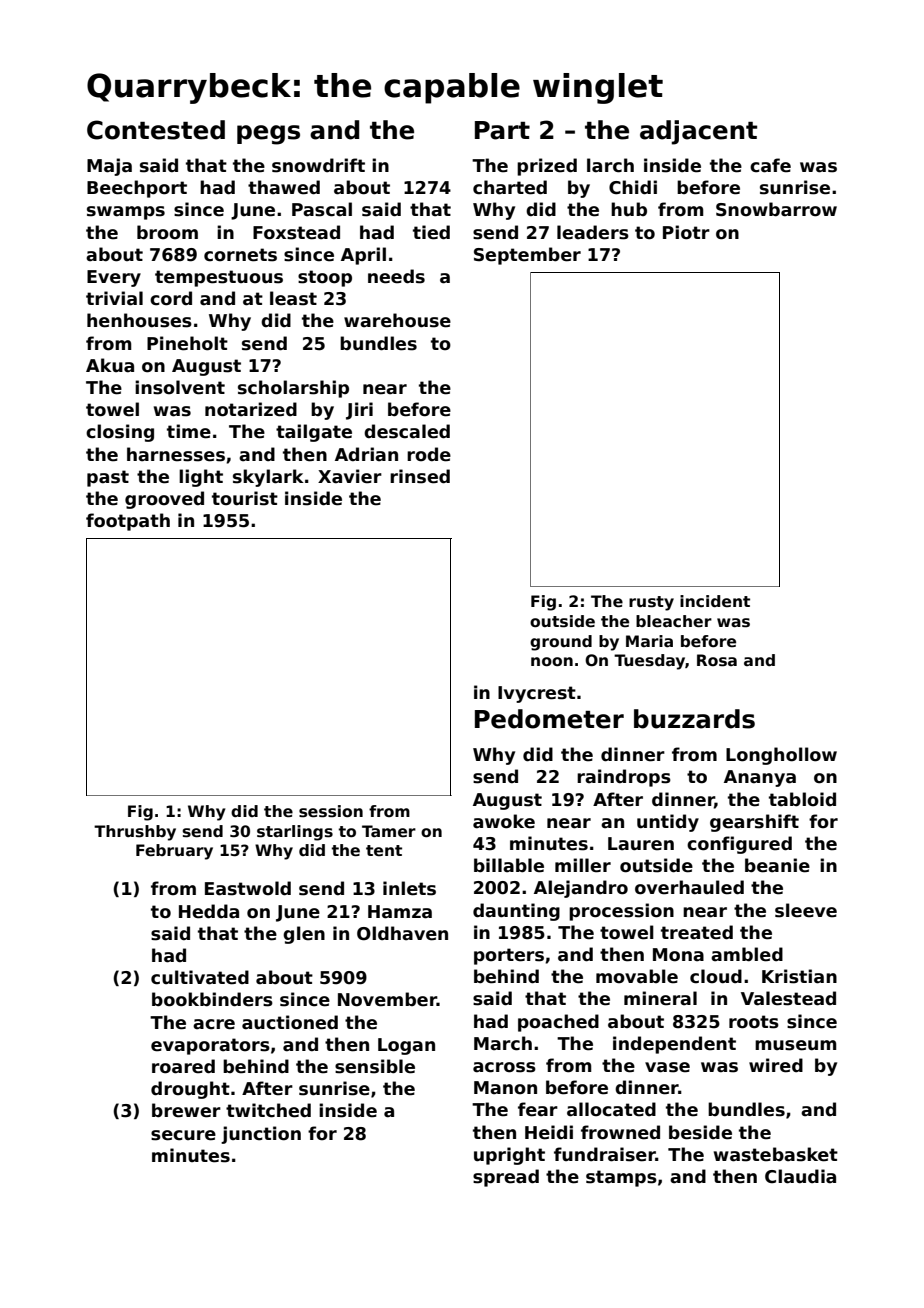  Describe the element at coordinates (135, 833) in the page. I see `Thrushby` at that location.
